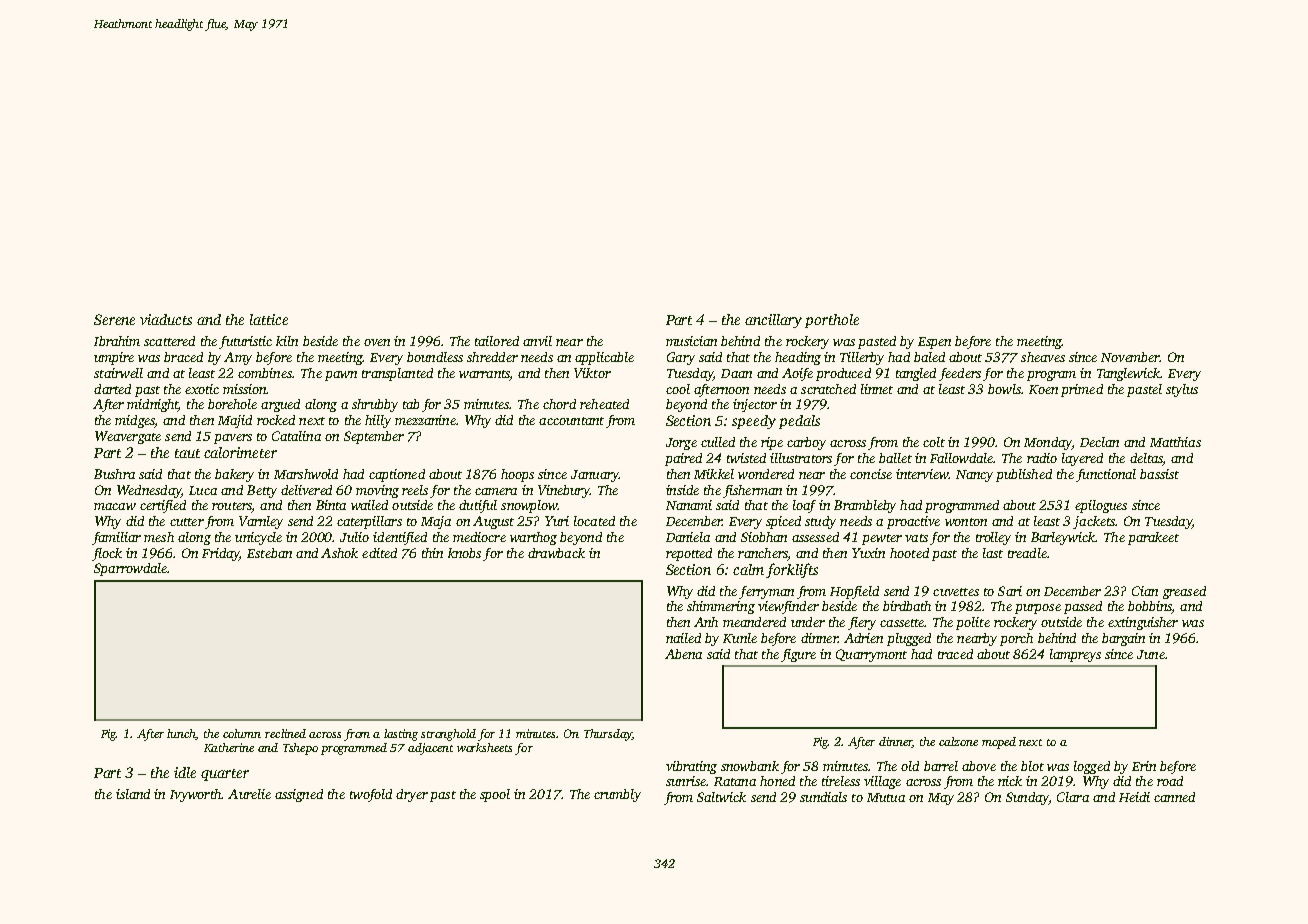 This document has width=1308, height=924. Describe the element at coordinates (430, 749) in the document. I see `adjacent` at that location.
